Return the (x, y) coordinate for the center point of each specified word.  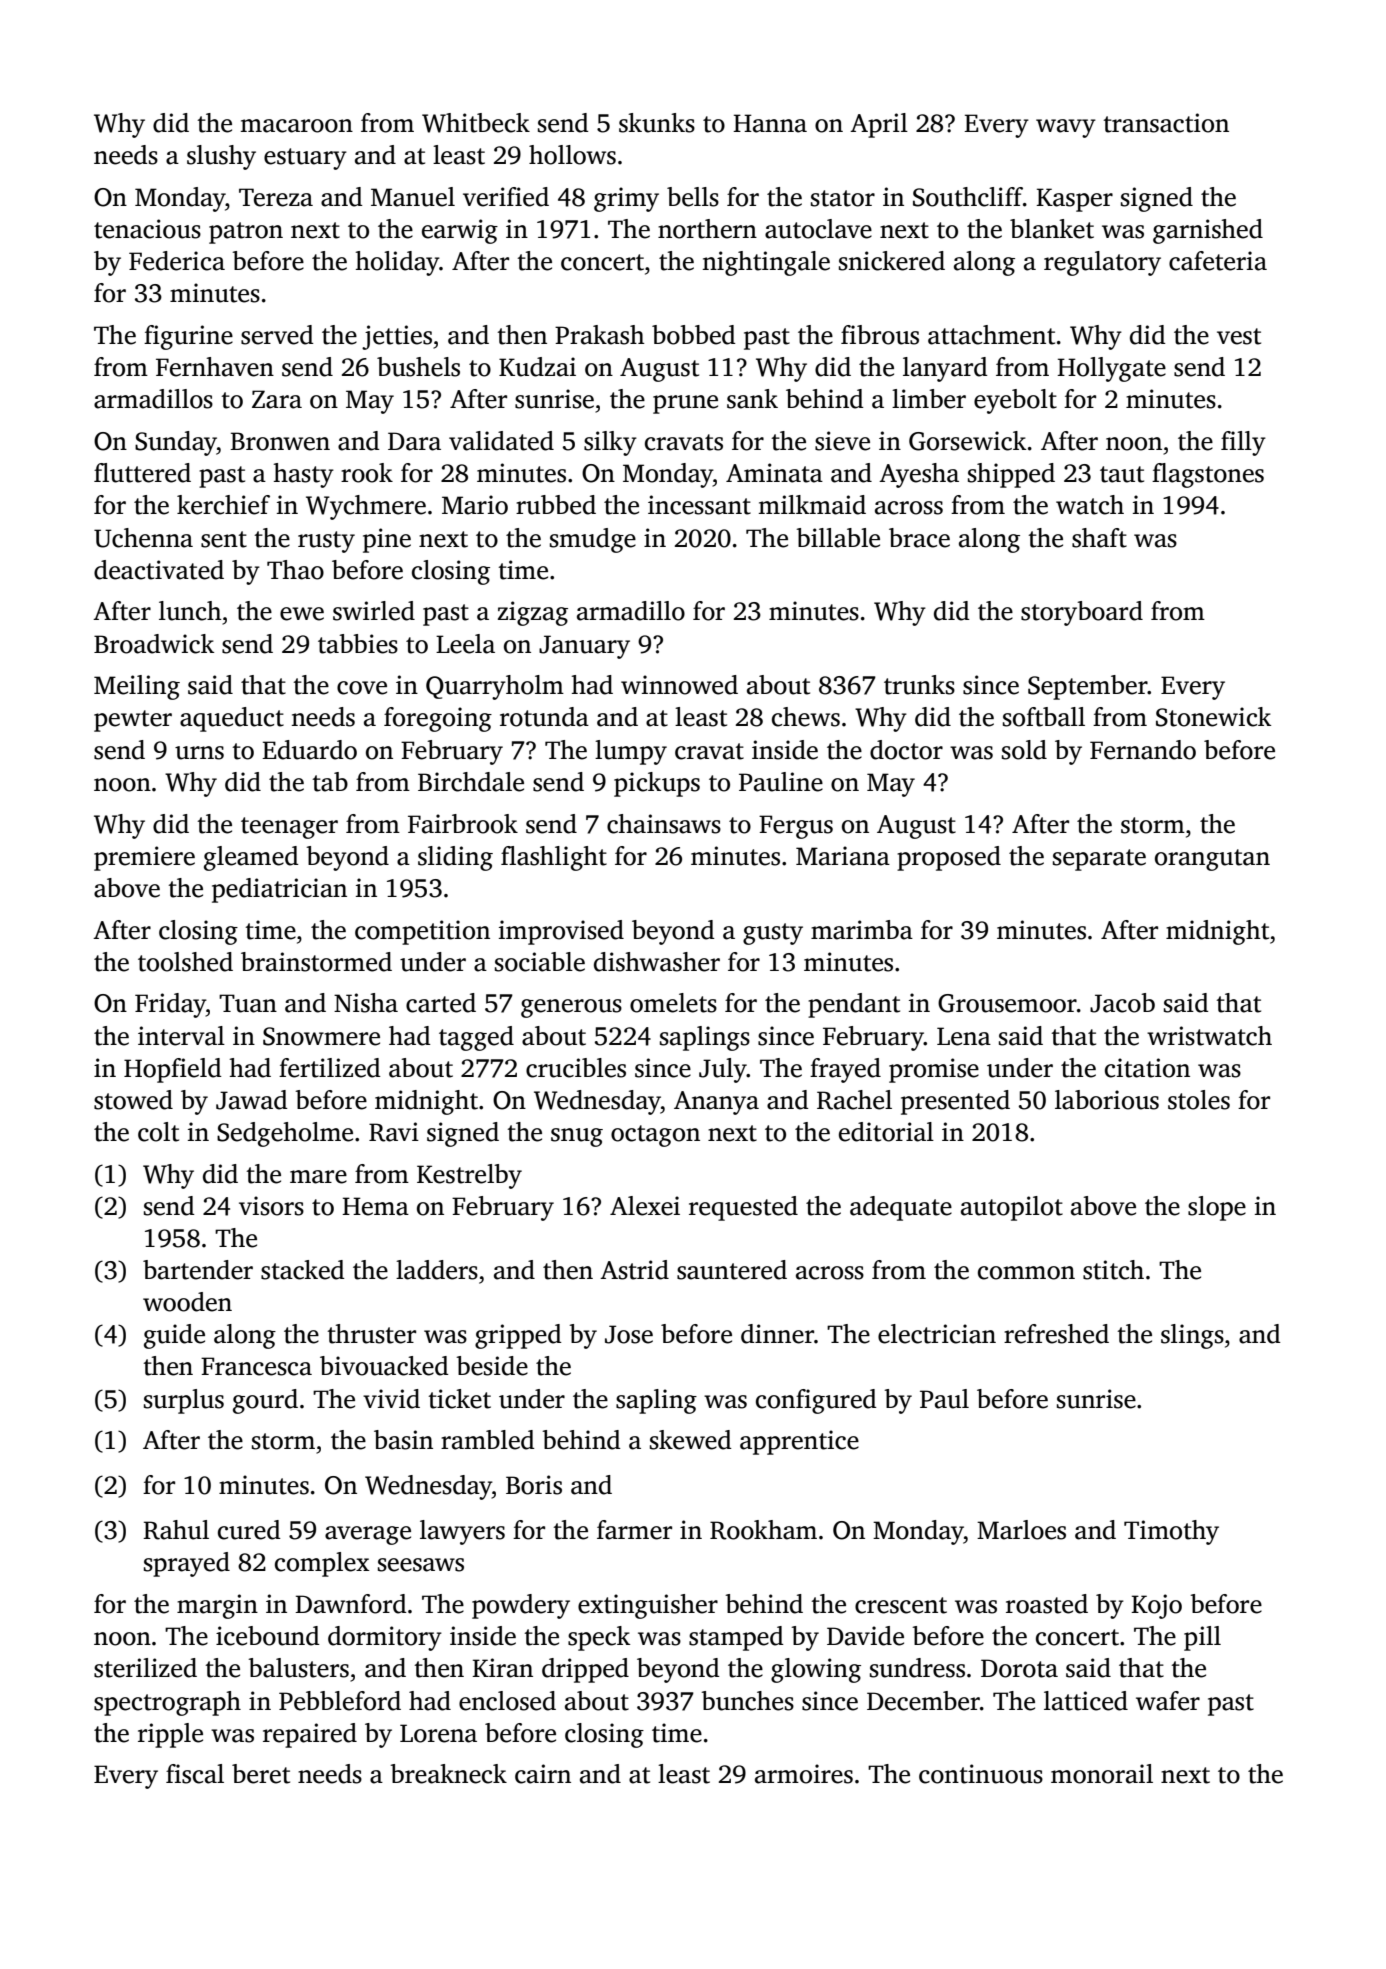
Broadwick (154, 644)
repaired (310, 1735)
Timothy (1171, 1532)
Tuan (248, 1003)
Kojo (1156, 1606)
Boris (534, 1485)
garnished (1208, 231)
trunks (919, 685)
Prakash (599, 335)
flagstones (1208, 475)
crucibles (576, 1068)
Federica (177, 261)
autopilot (1012, 1208)
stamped (736, 1638)
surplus (184, 1401)
